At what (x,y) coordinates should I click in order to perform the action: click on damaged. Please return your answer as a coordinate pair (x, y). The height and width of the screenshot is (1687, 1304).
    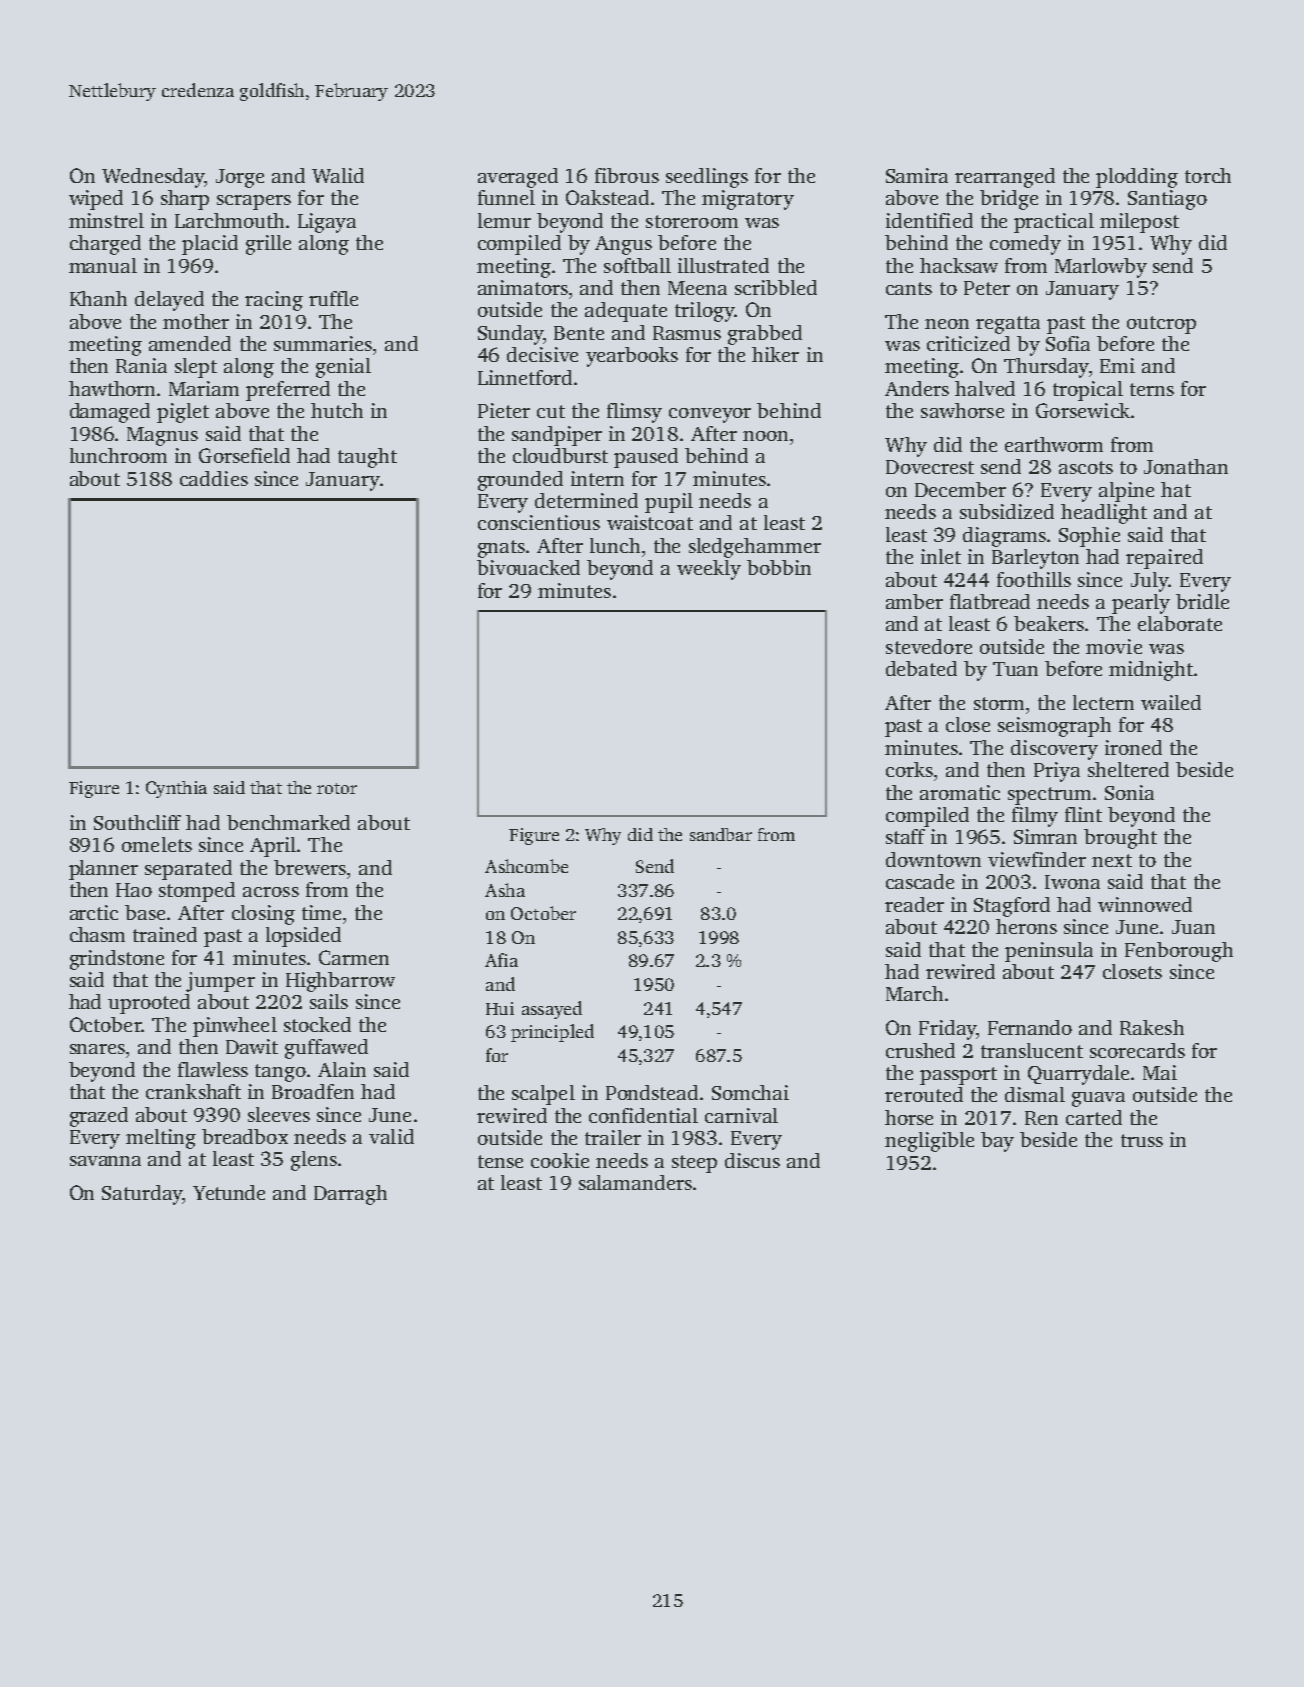
    Looking at the image, I should click on (110, 413).
